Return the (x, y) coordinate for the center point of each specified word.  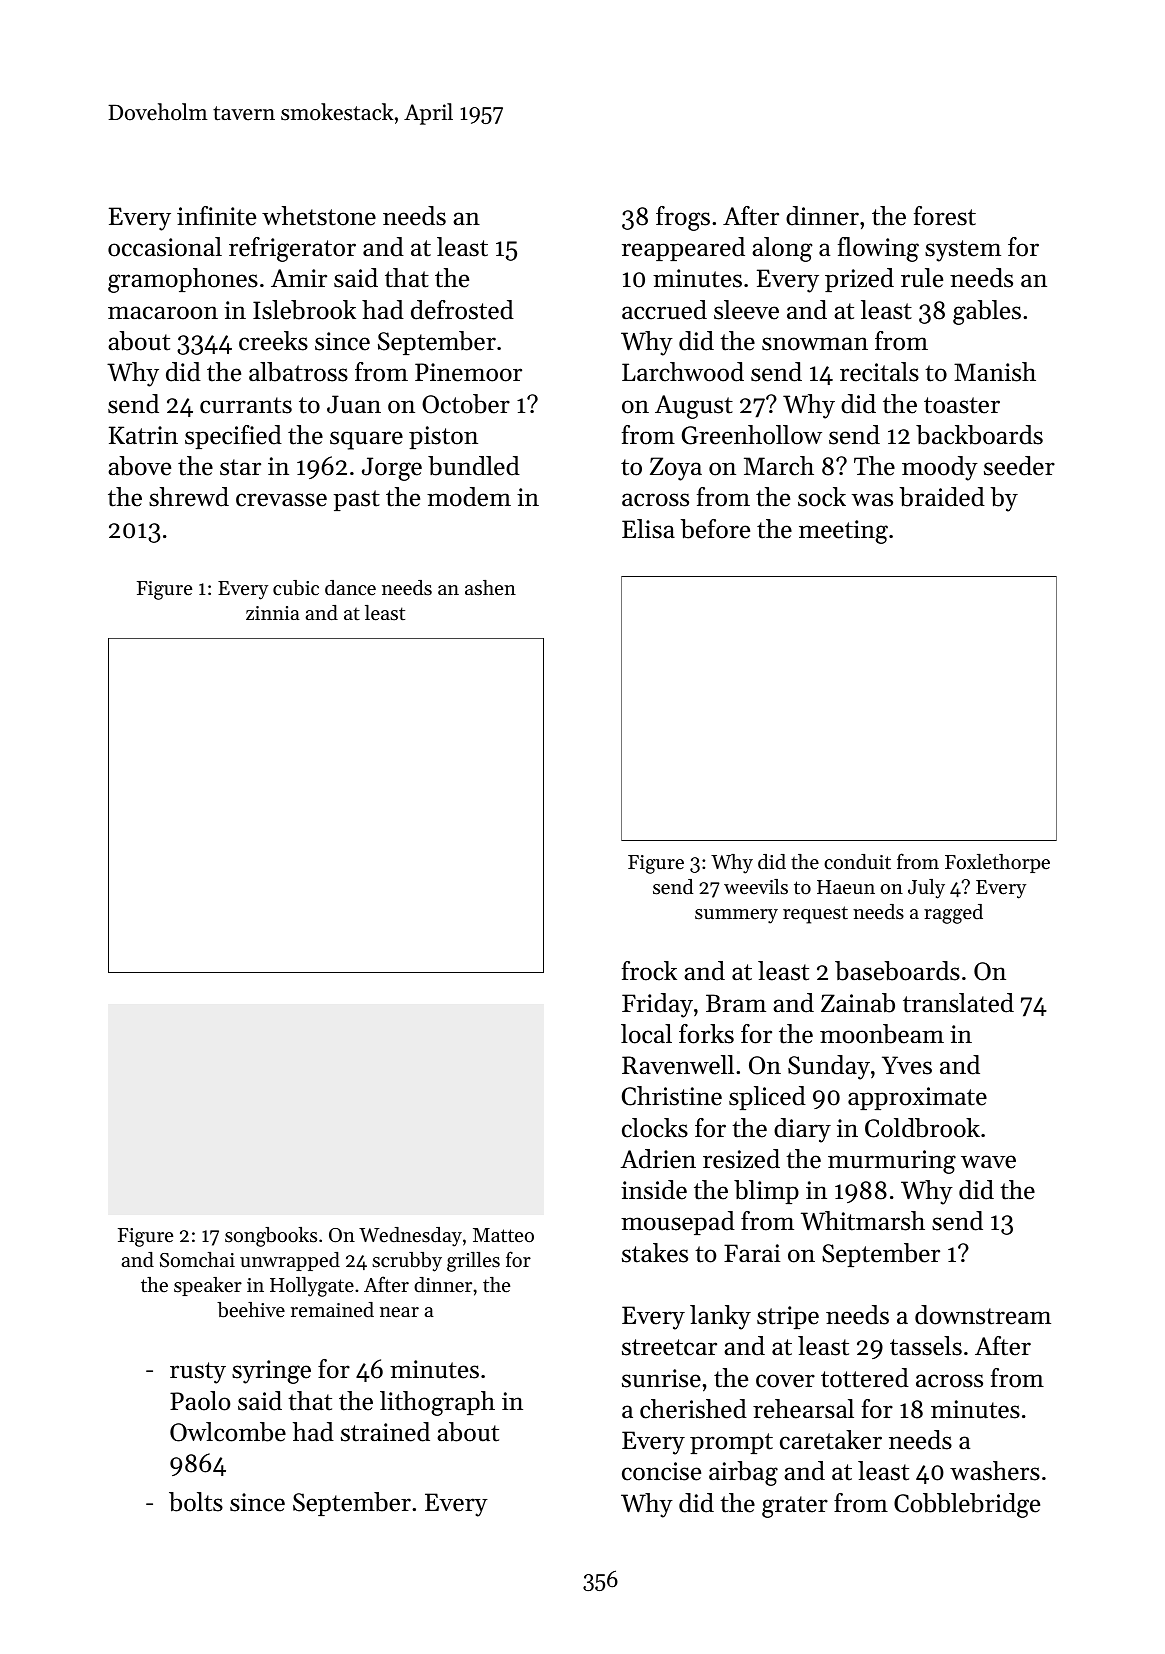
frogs (683, 218)
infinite (216, 216)
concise (661, 1471)
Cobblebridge (967, 1505)
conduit (857, 862)
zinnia (273, 613)
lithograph (437, 1403)
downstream (983, 1315)
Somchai (197, 1260)
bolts (196, 1502)
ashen (490, 588)
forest (945, 216)
